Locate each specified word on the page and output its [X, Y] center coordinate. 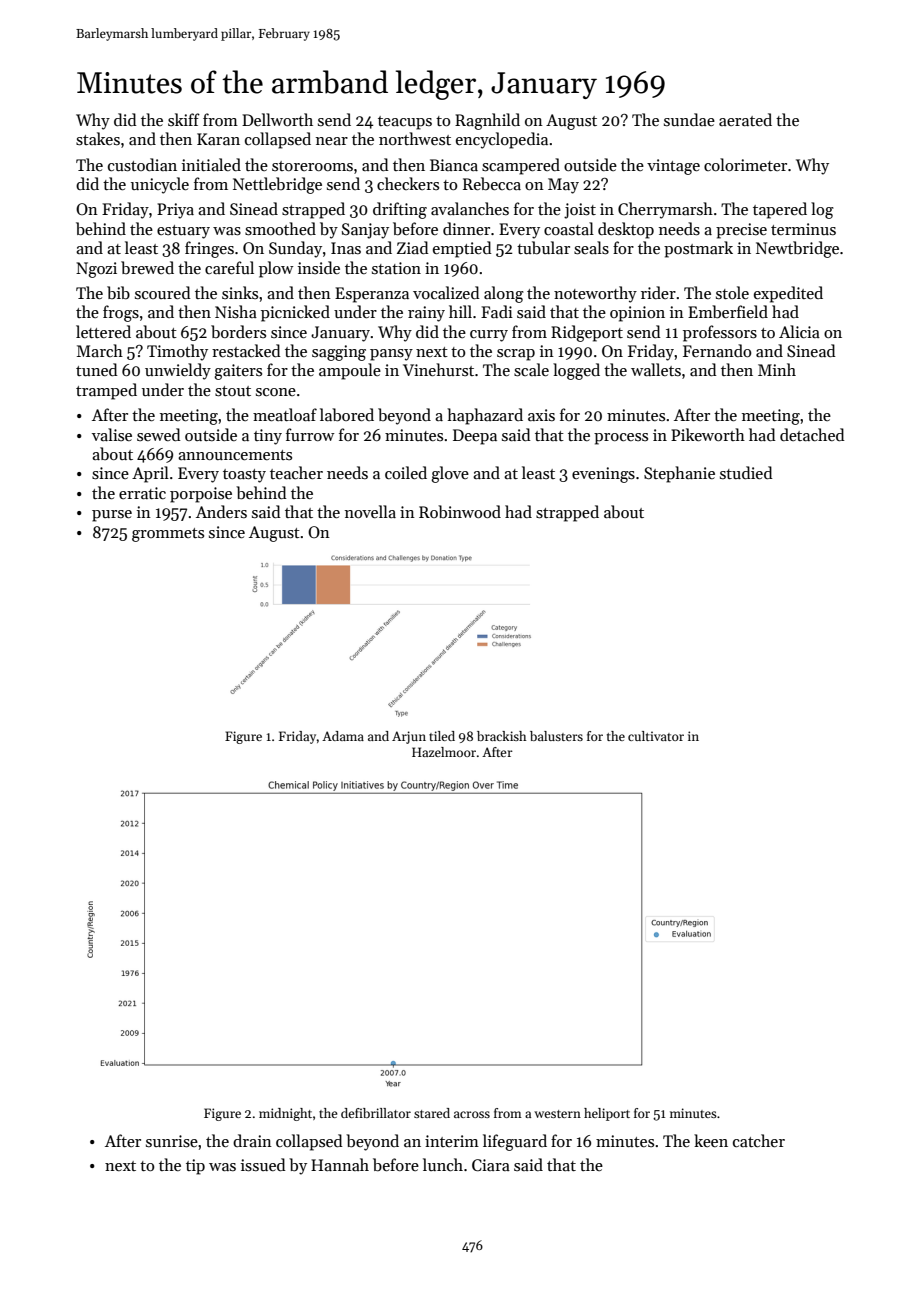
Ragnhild [487, 121]
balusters [556, 736]
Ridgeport [587, 333]
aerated [745, 119]
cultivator [656, 736]
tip [195, 1167]
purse [112, 516]
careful [229, 267]
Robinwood [460, 512]
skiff [184, 119]
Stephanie [679, 474]
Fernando [717, 350]
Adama [343, 736]
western [557, 1114]
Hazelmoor [444, 752]
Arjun [409, 737]
